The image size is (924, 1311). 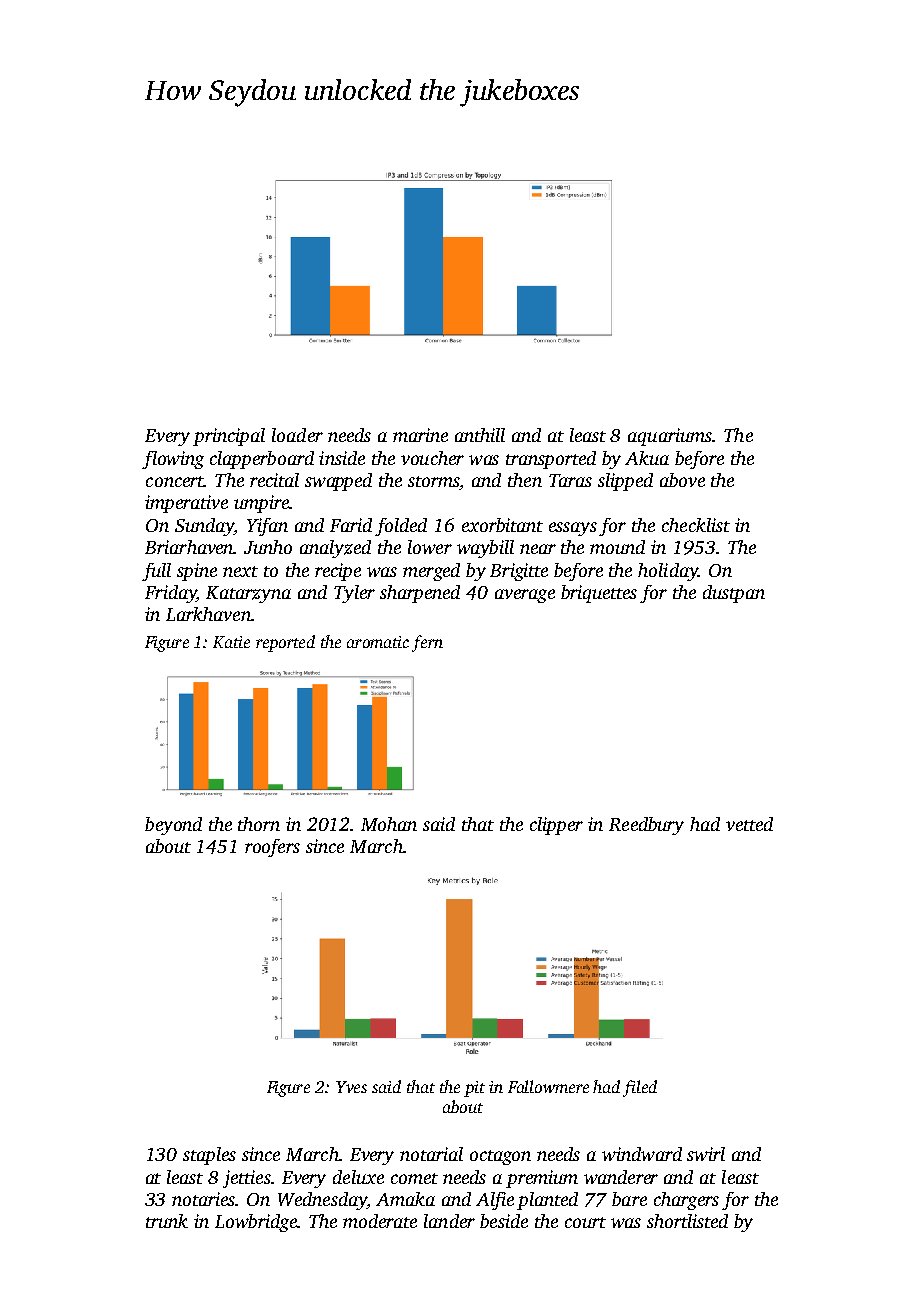 What do you see at coordinates (272, 848) in the screenshot?
I see `roofers` at bounding box center [272, 848].
